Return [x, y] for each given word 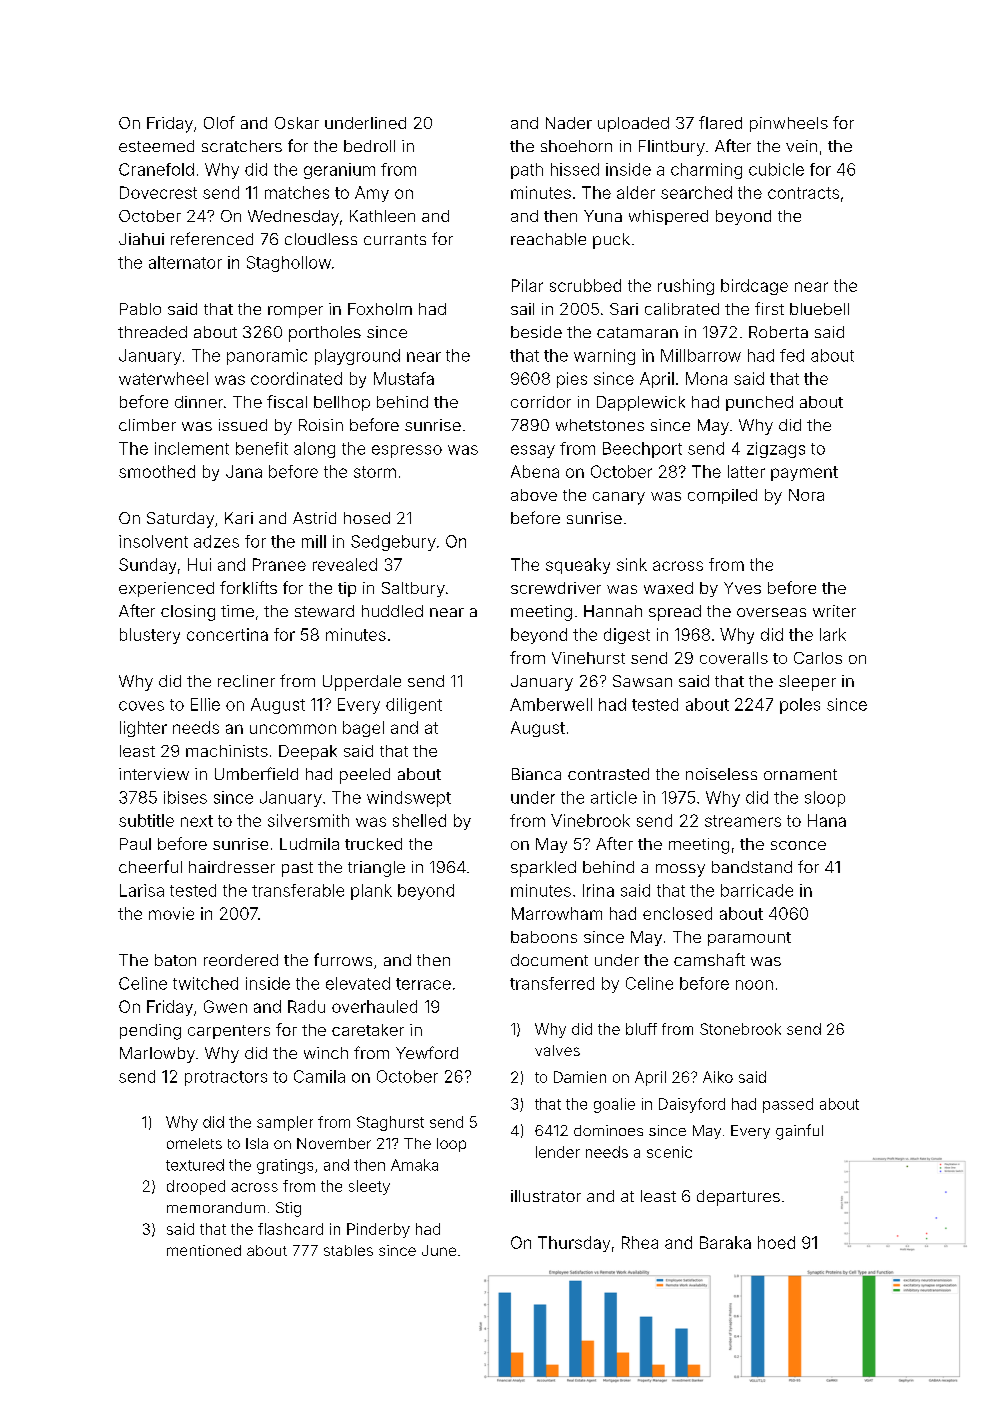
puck [611, 241]
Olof [219, 122]
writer [834, 611]
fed [792, 355]
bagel [363, 729]
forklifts [248, 587]
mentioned [204, 1250]
